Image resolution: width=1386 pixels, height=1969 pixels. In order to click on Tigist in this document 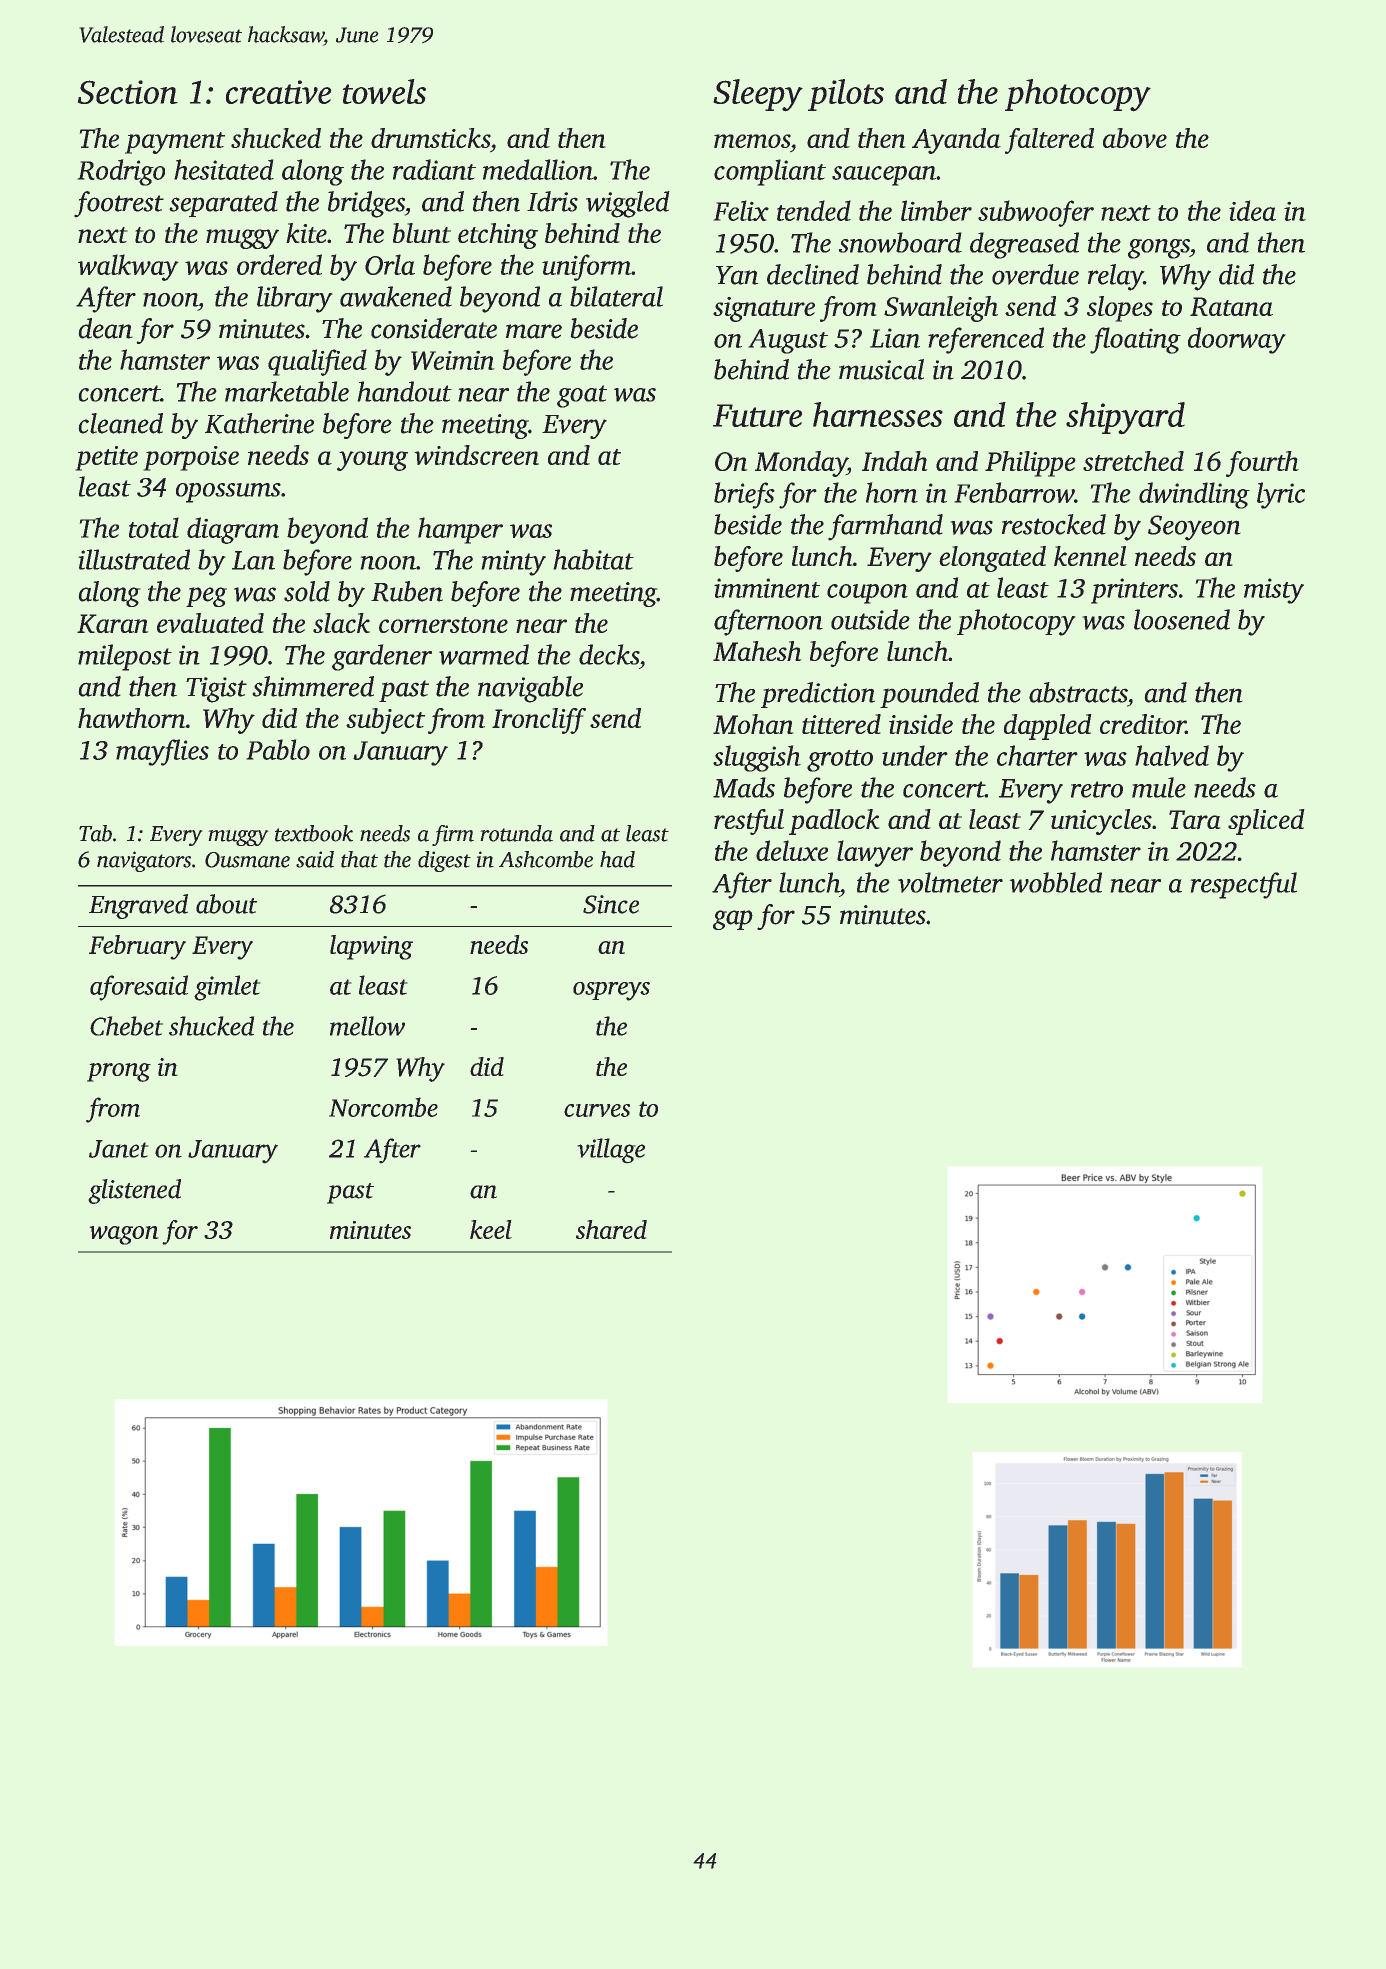, I will do `click(216, 690)`.
